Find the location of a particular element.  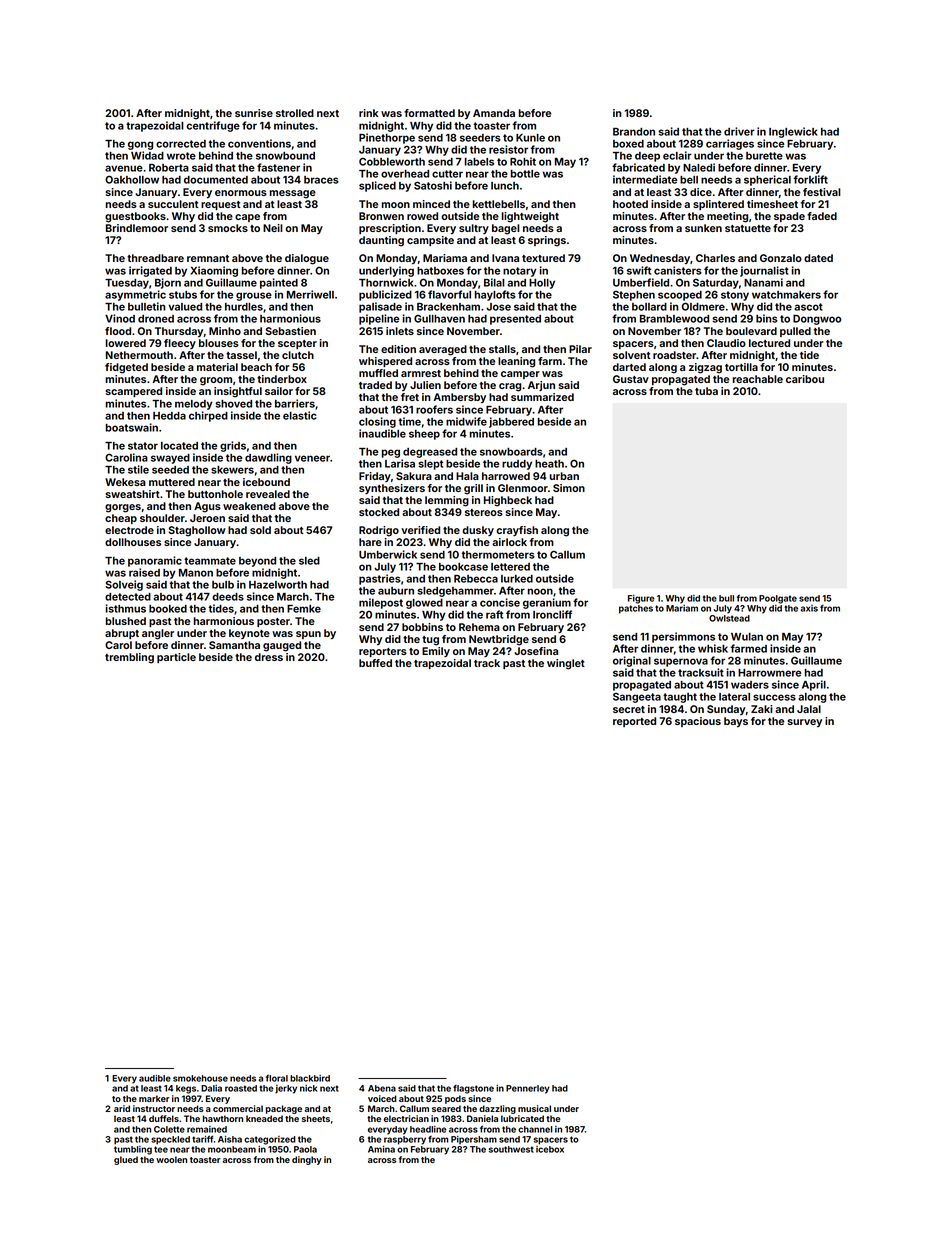

Pennerley is located at coordinates (528, 1089).
